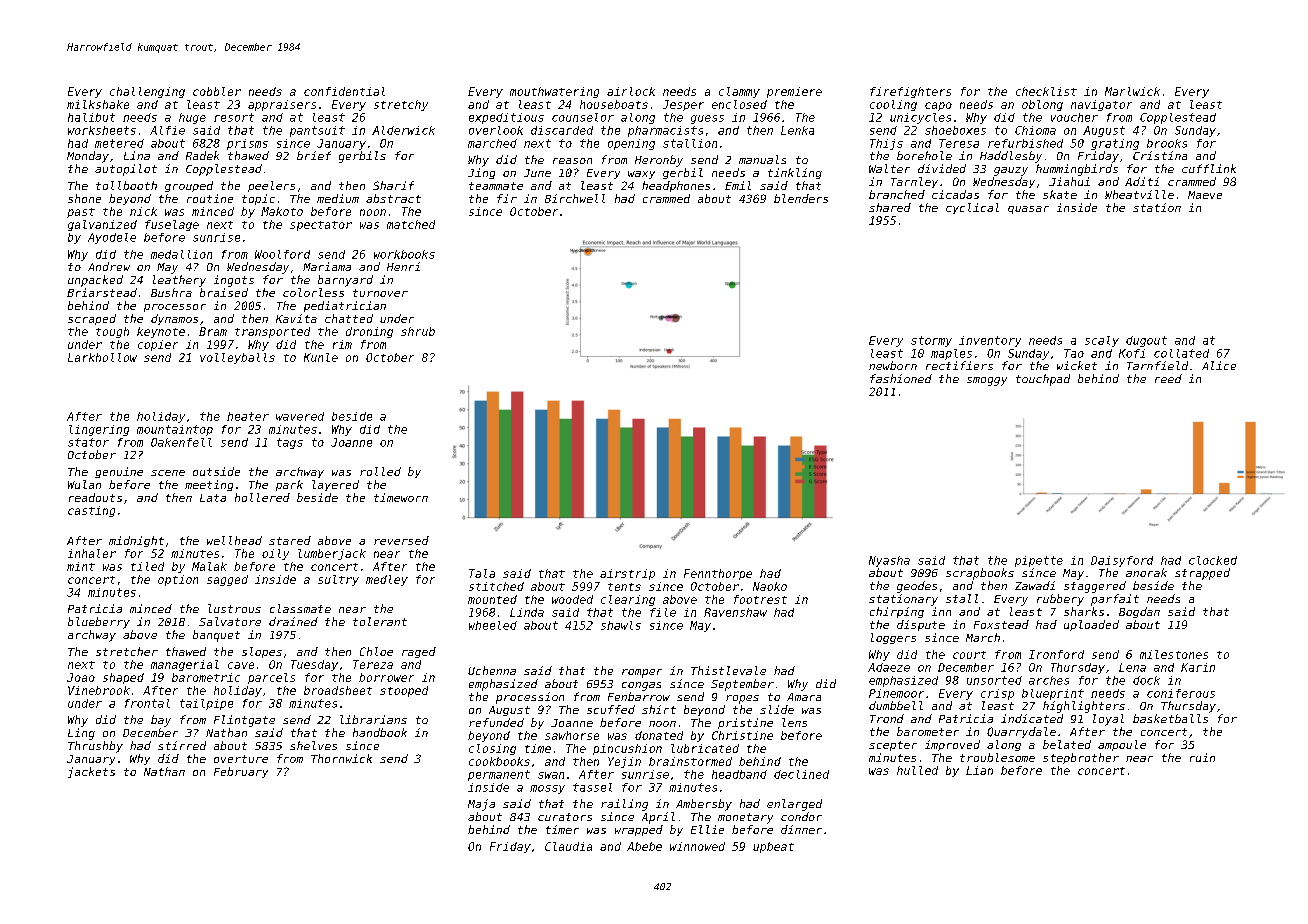 This screenshot has height=924, width=1308. I want to click on galvanized, so click(102, 225).
